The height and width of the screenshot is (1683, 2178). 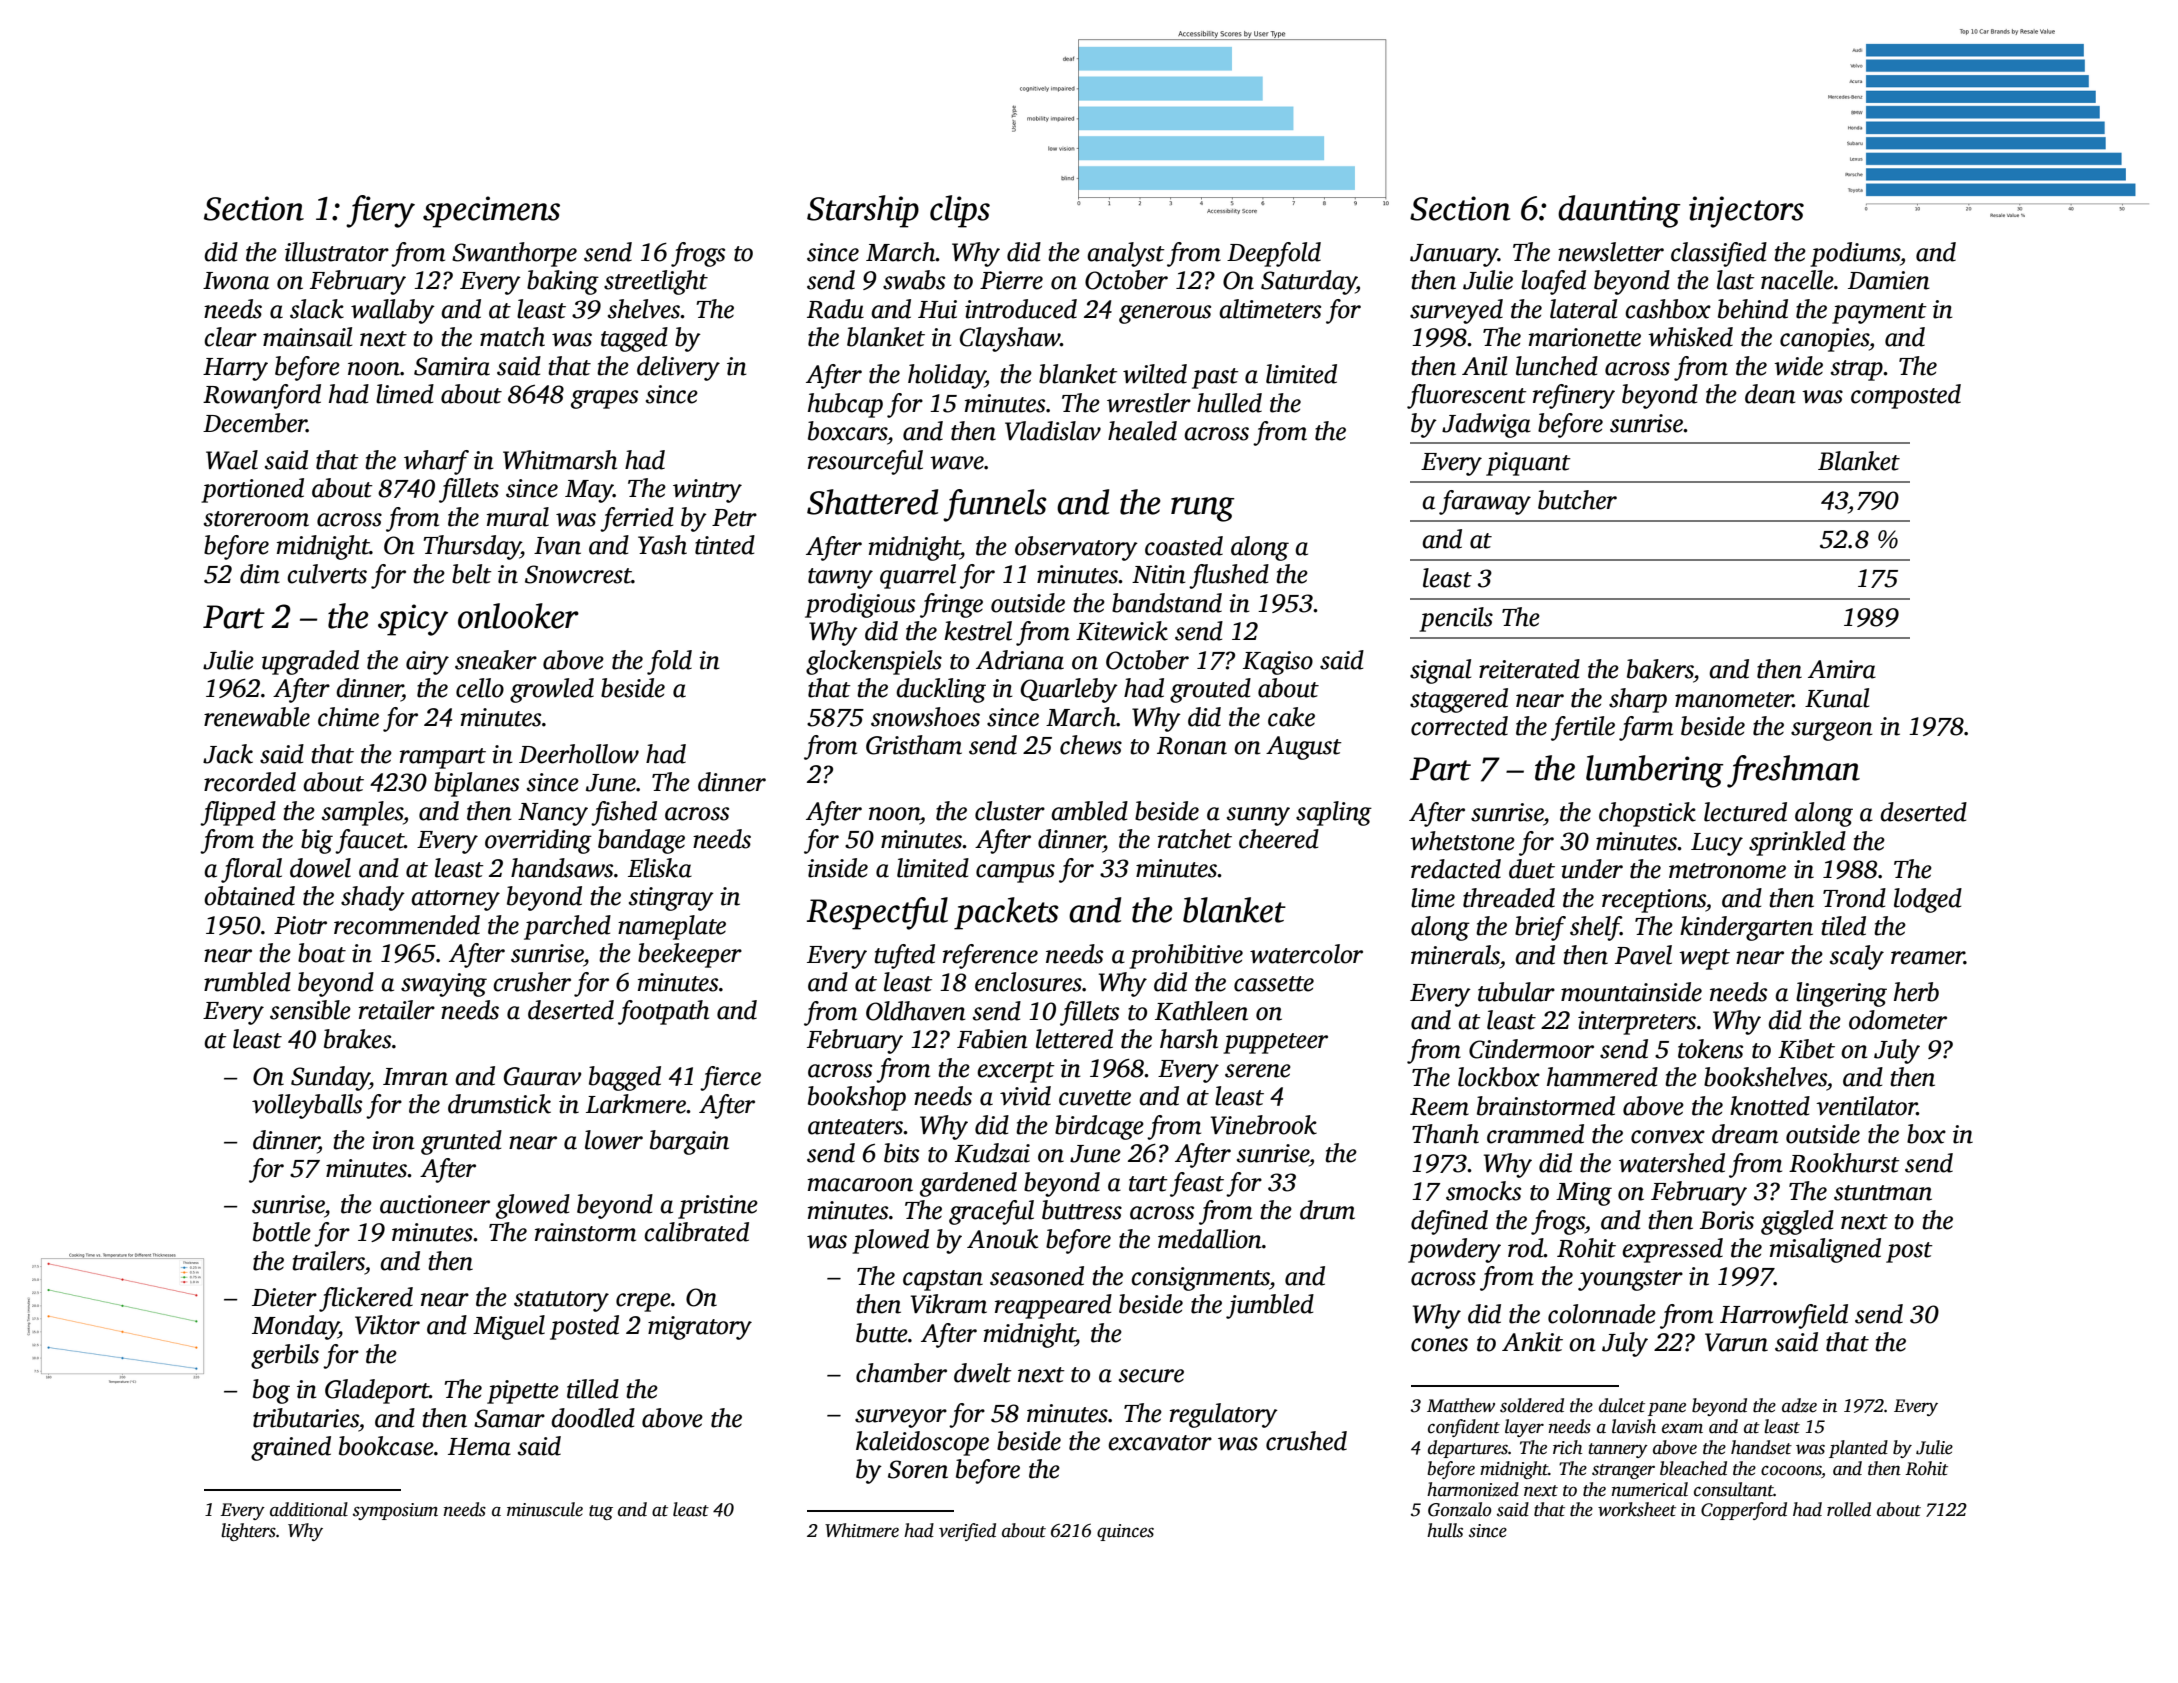 I want to click on ambled, so click(x=1089, y=811).
